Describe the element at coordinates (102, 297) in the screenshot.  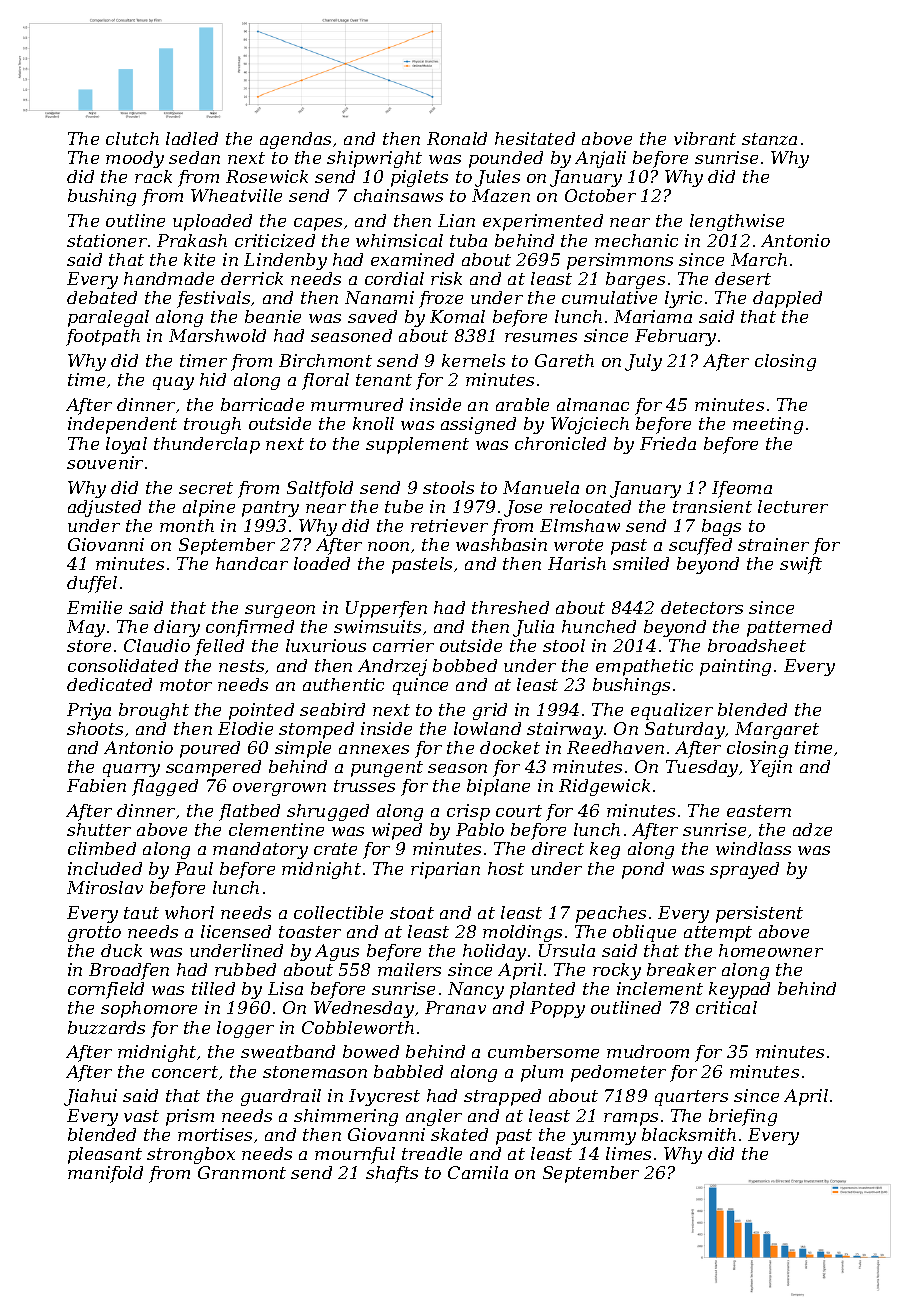
I see `debated` at that location.
